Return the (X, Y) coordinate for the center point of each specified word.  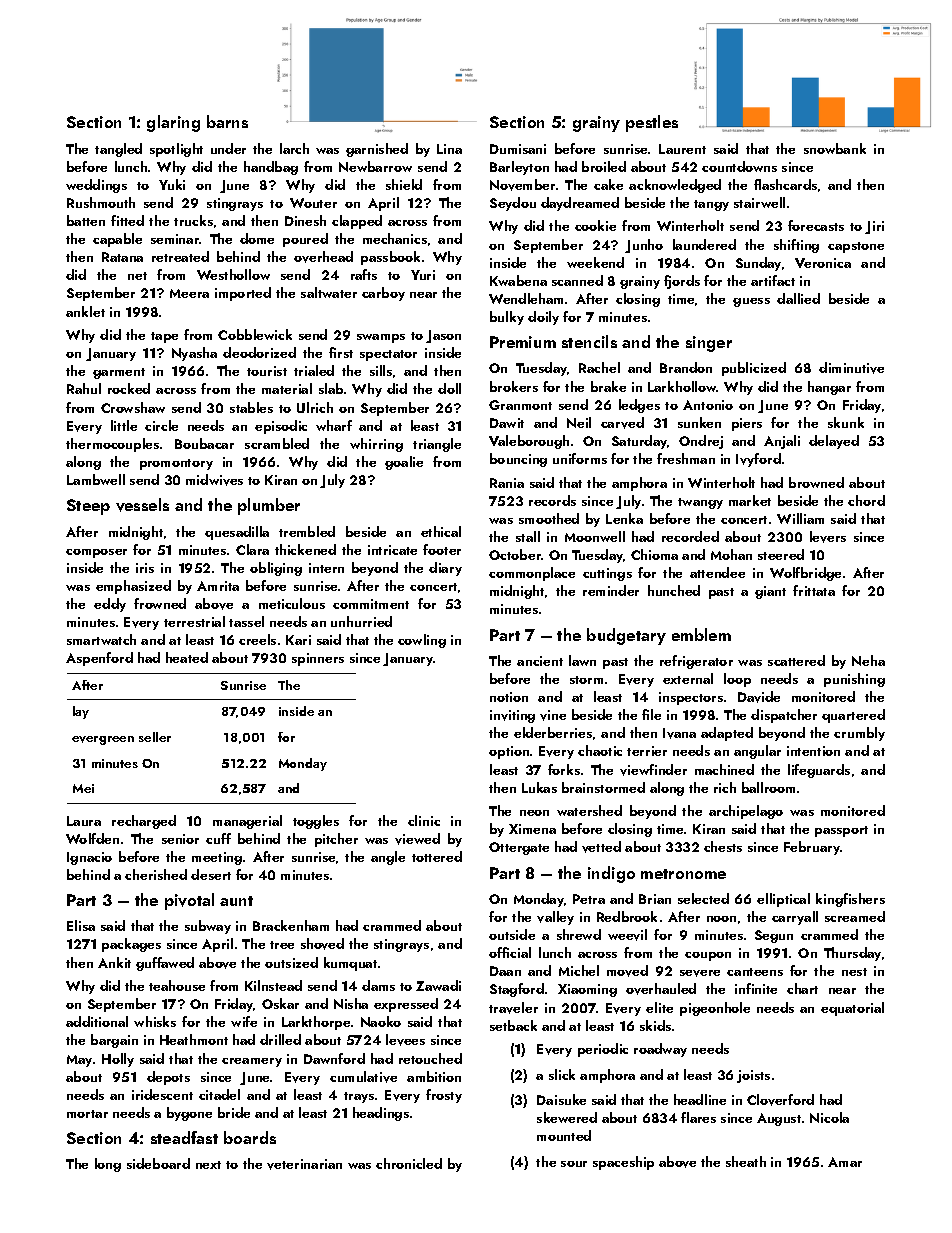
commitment (371, 604)
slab (331, 388)
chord (866, 500)
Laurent (682, 149)
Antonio (708, 405)
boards (250, 1137)
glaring (173, 123)
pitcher (336, 840)
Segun (774, 936)
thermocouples (112, 445)
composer (96, 553)
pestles (652, 123)
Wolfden (92, 838)
